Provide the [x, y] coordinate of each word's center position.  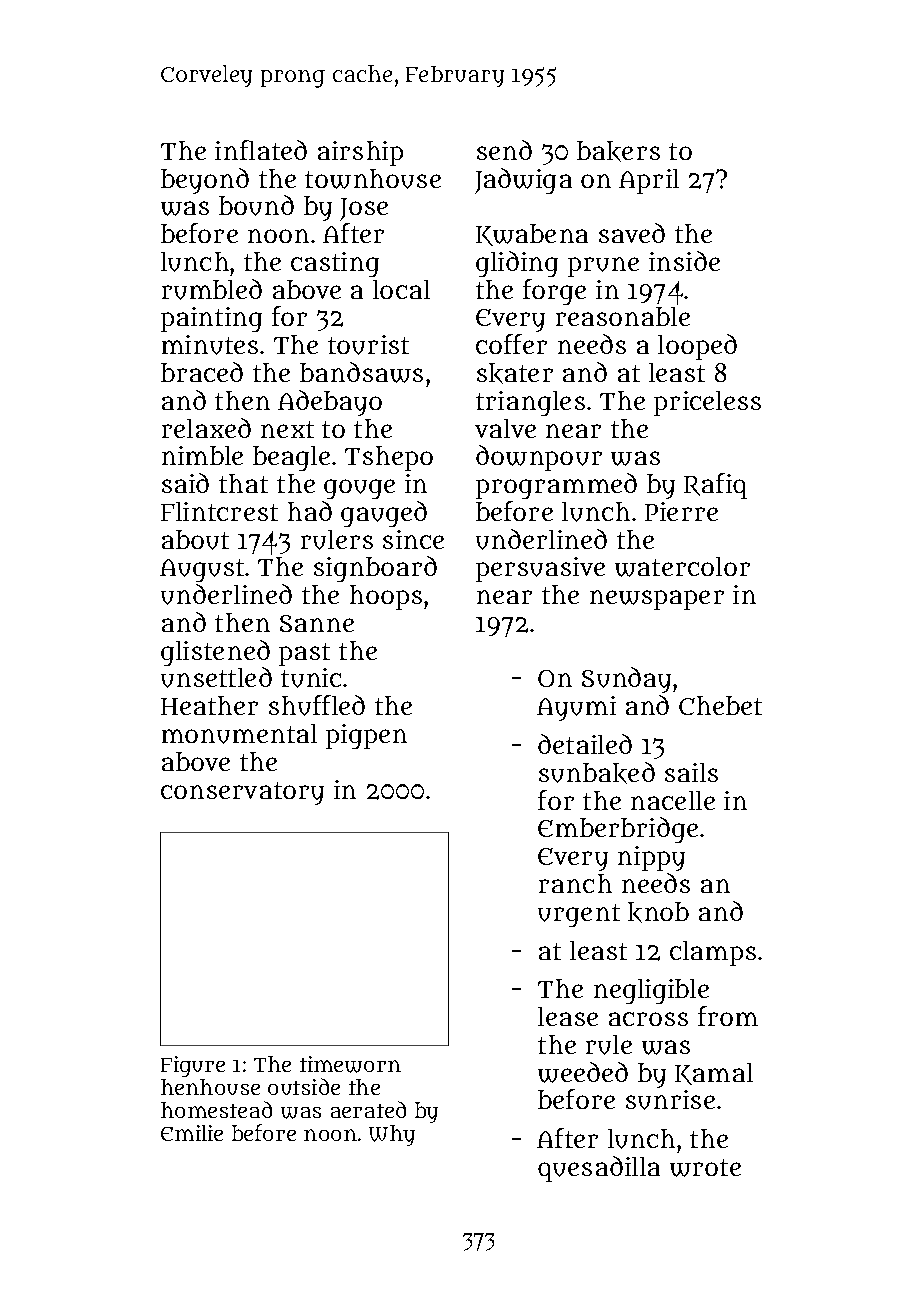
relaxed [206, 428]
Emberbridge [618, 830]
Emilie [192, 1133]
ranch [575, 883]
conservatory [242, 793]
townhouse [373, 179]
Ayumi [576, 708]
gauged [384, 514]
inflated [261, 150]
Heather [209, 705]
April [649, 181]
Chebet [720, 705]
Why [392, 1135]
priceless [707, 403]
